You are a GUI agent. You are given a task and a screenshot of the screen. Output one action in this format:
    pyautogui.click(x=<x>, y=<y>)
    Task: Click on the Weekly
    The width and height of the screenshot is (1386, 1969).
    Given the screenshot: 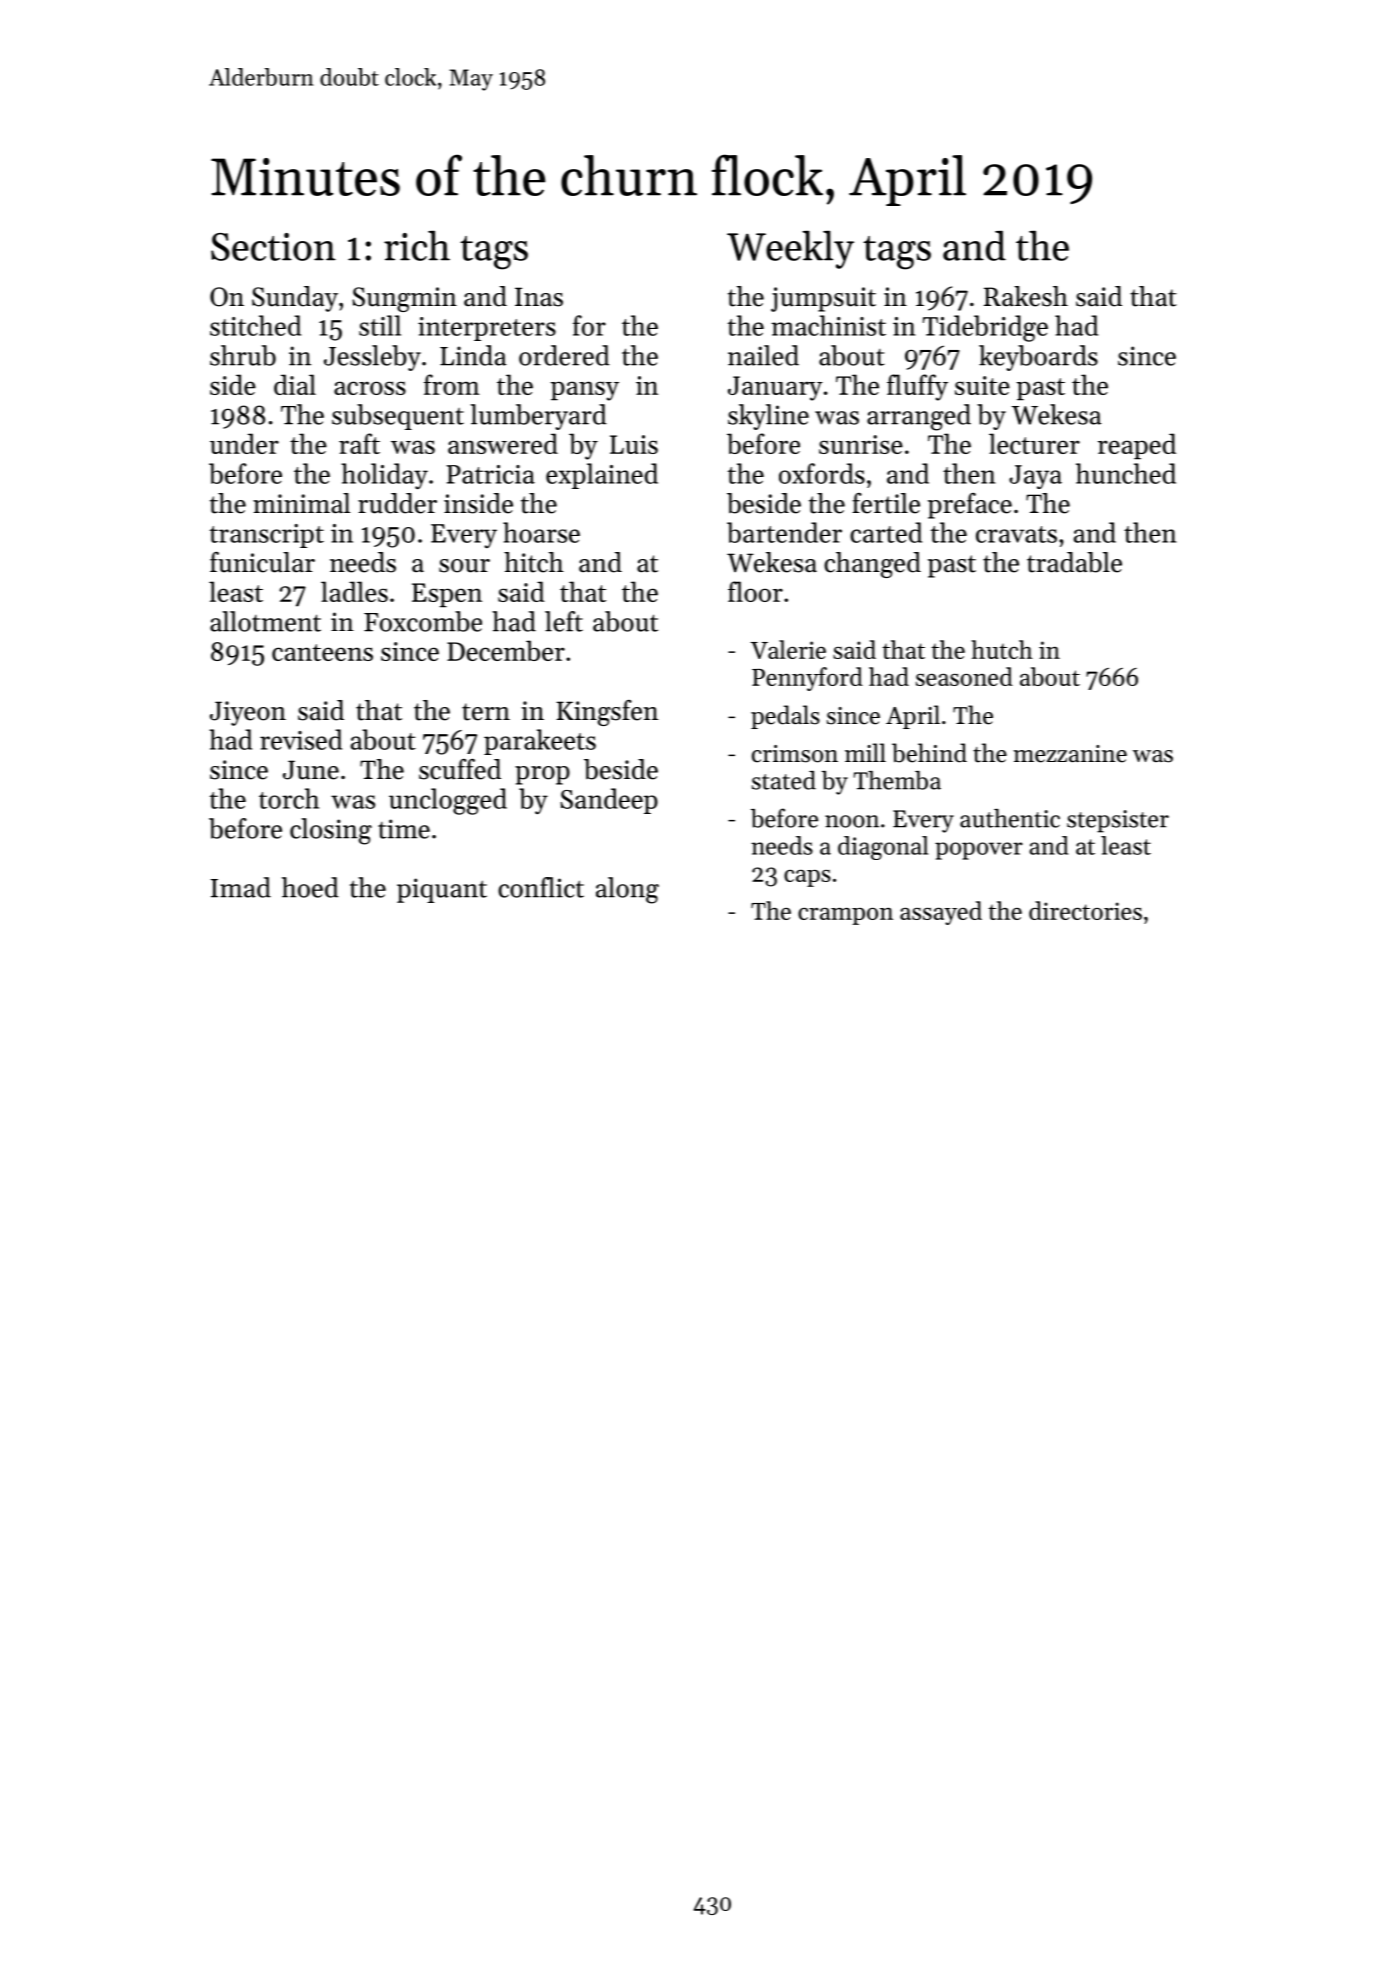 What is the action you would take?
    pyautogui.click(x=790, y=250)
